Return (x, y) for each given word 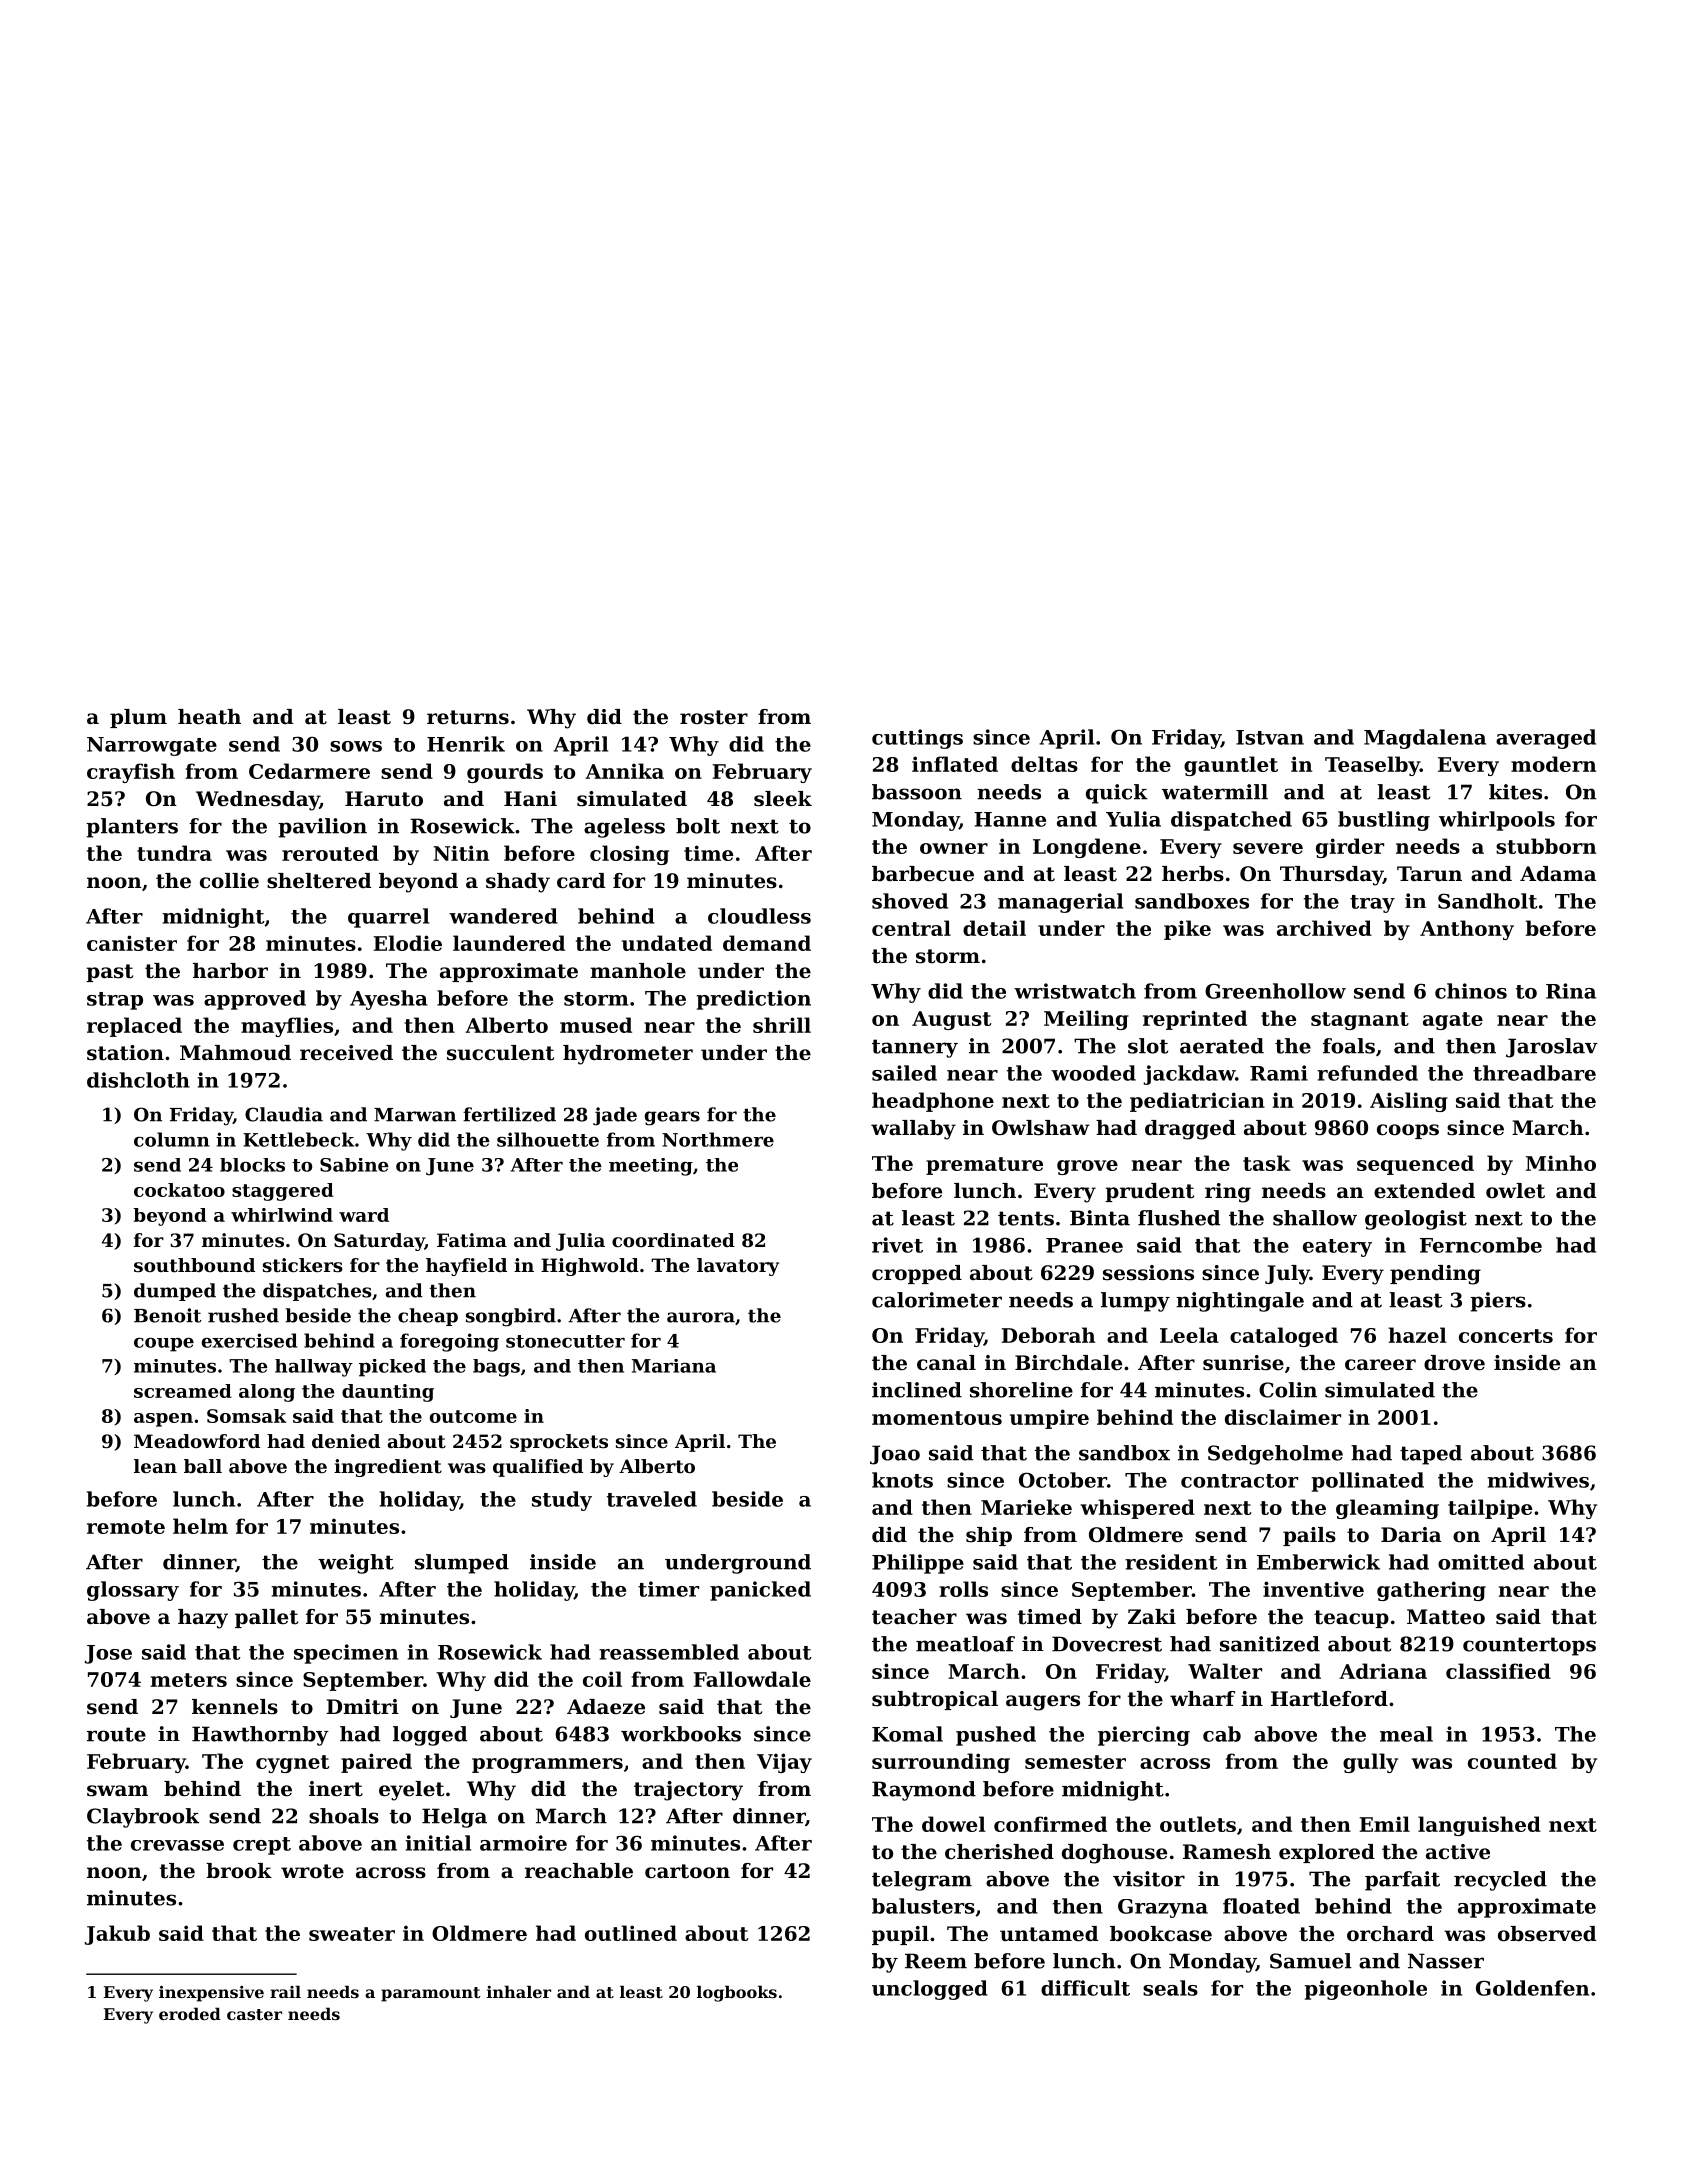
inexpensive (211, 1994)
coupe (164, 1344)
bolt (698, 826)
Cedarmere (309, 771)
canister (132, 943)
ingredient (388, 1468)
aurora (701, 1317)
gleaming (1387, 1509)
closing (629, 855)
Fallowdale (752, 1679)
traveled (652, 1499)
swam (117, 1791)
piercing (1144, 1736)
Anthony (1467, 930)
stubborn (1546, 846)
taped (1431, 1455)
